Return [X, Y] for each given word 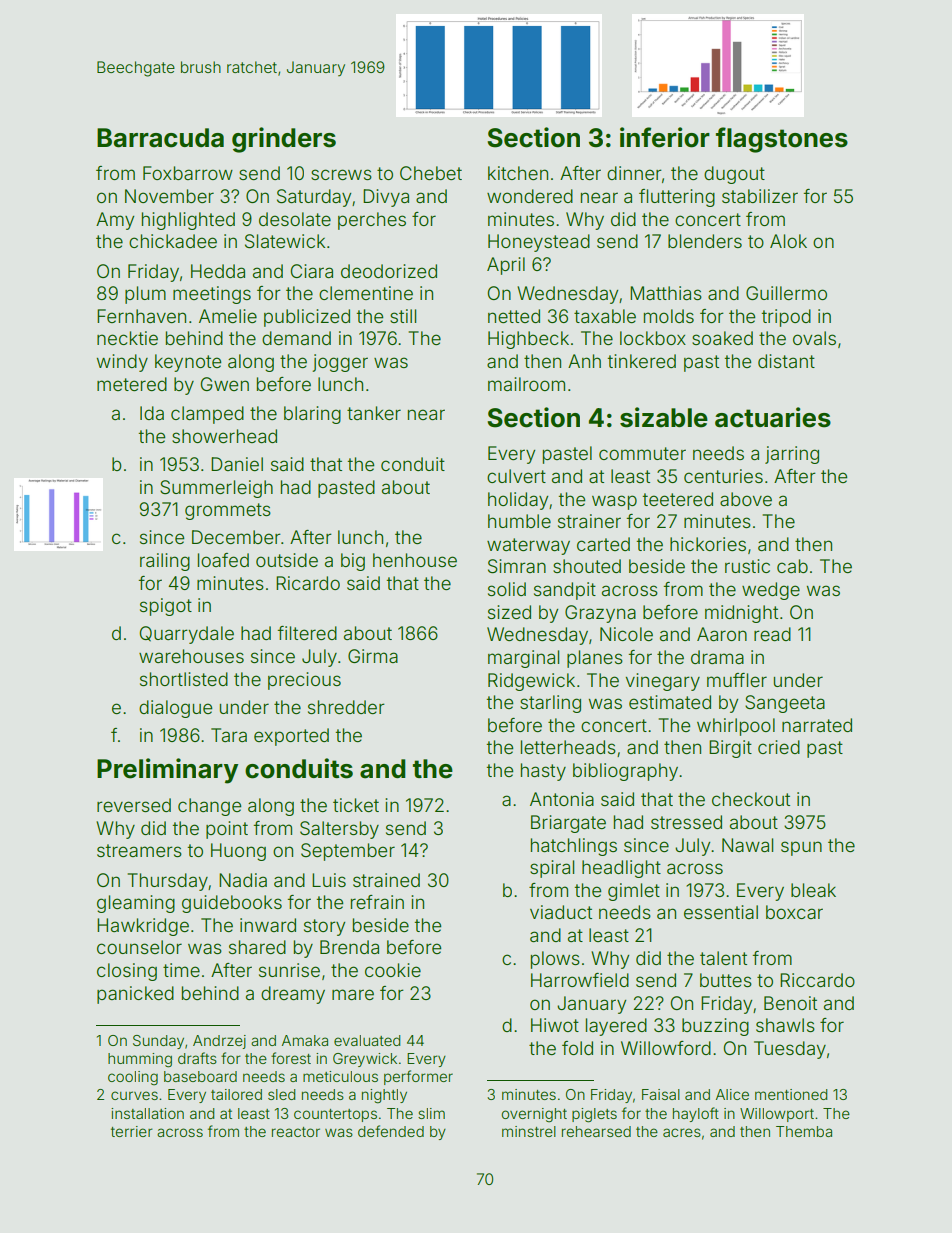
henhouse [415, 560]
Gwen [224, 384]
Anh [584, 361]
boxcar [794, 912]
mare [353, 994]
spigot [166, 607]
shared [257, 947]
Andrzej [219, 1042]
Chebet [431, 173]
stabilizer [760, 196]
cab [792, 566]
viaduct [561, 912]
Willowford [666, 1048]
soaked [722, 338]
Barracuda [160, 138]
